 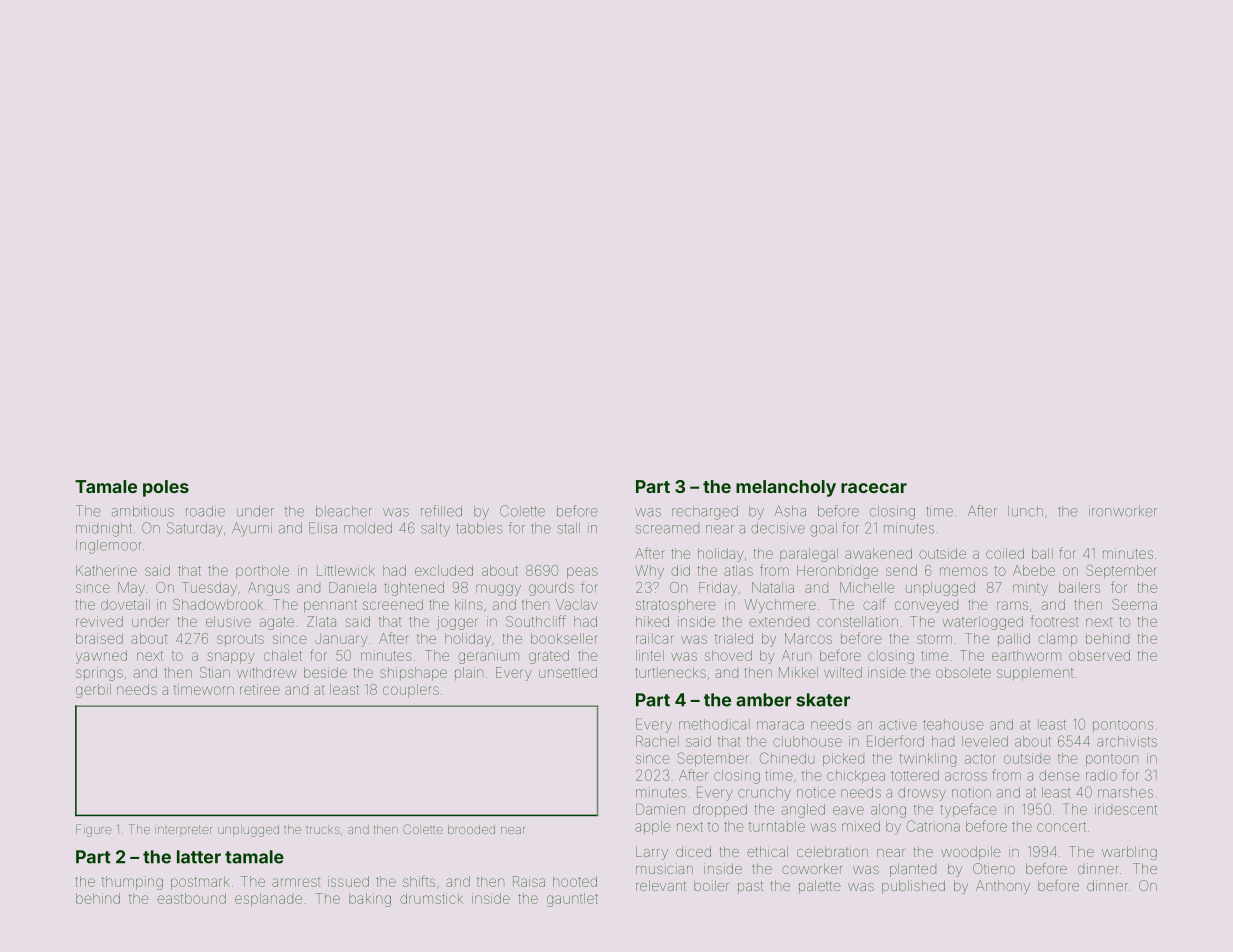 What do you see at coordinates (1054, 621) in the screenshot?
I see `footrest` at bounding box center [1054, 621].
